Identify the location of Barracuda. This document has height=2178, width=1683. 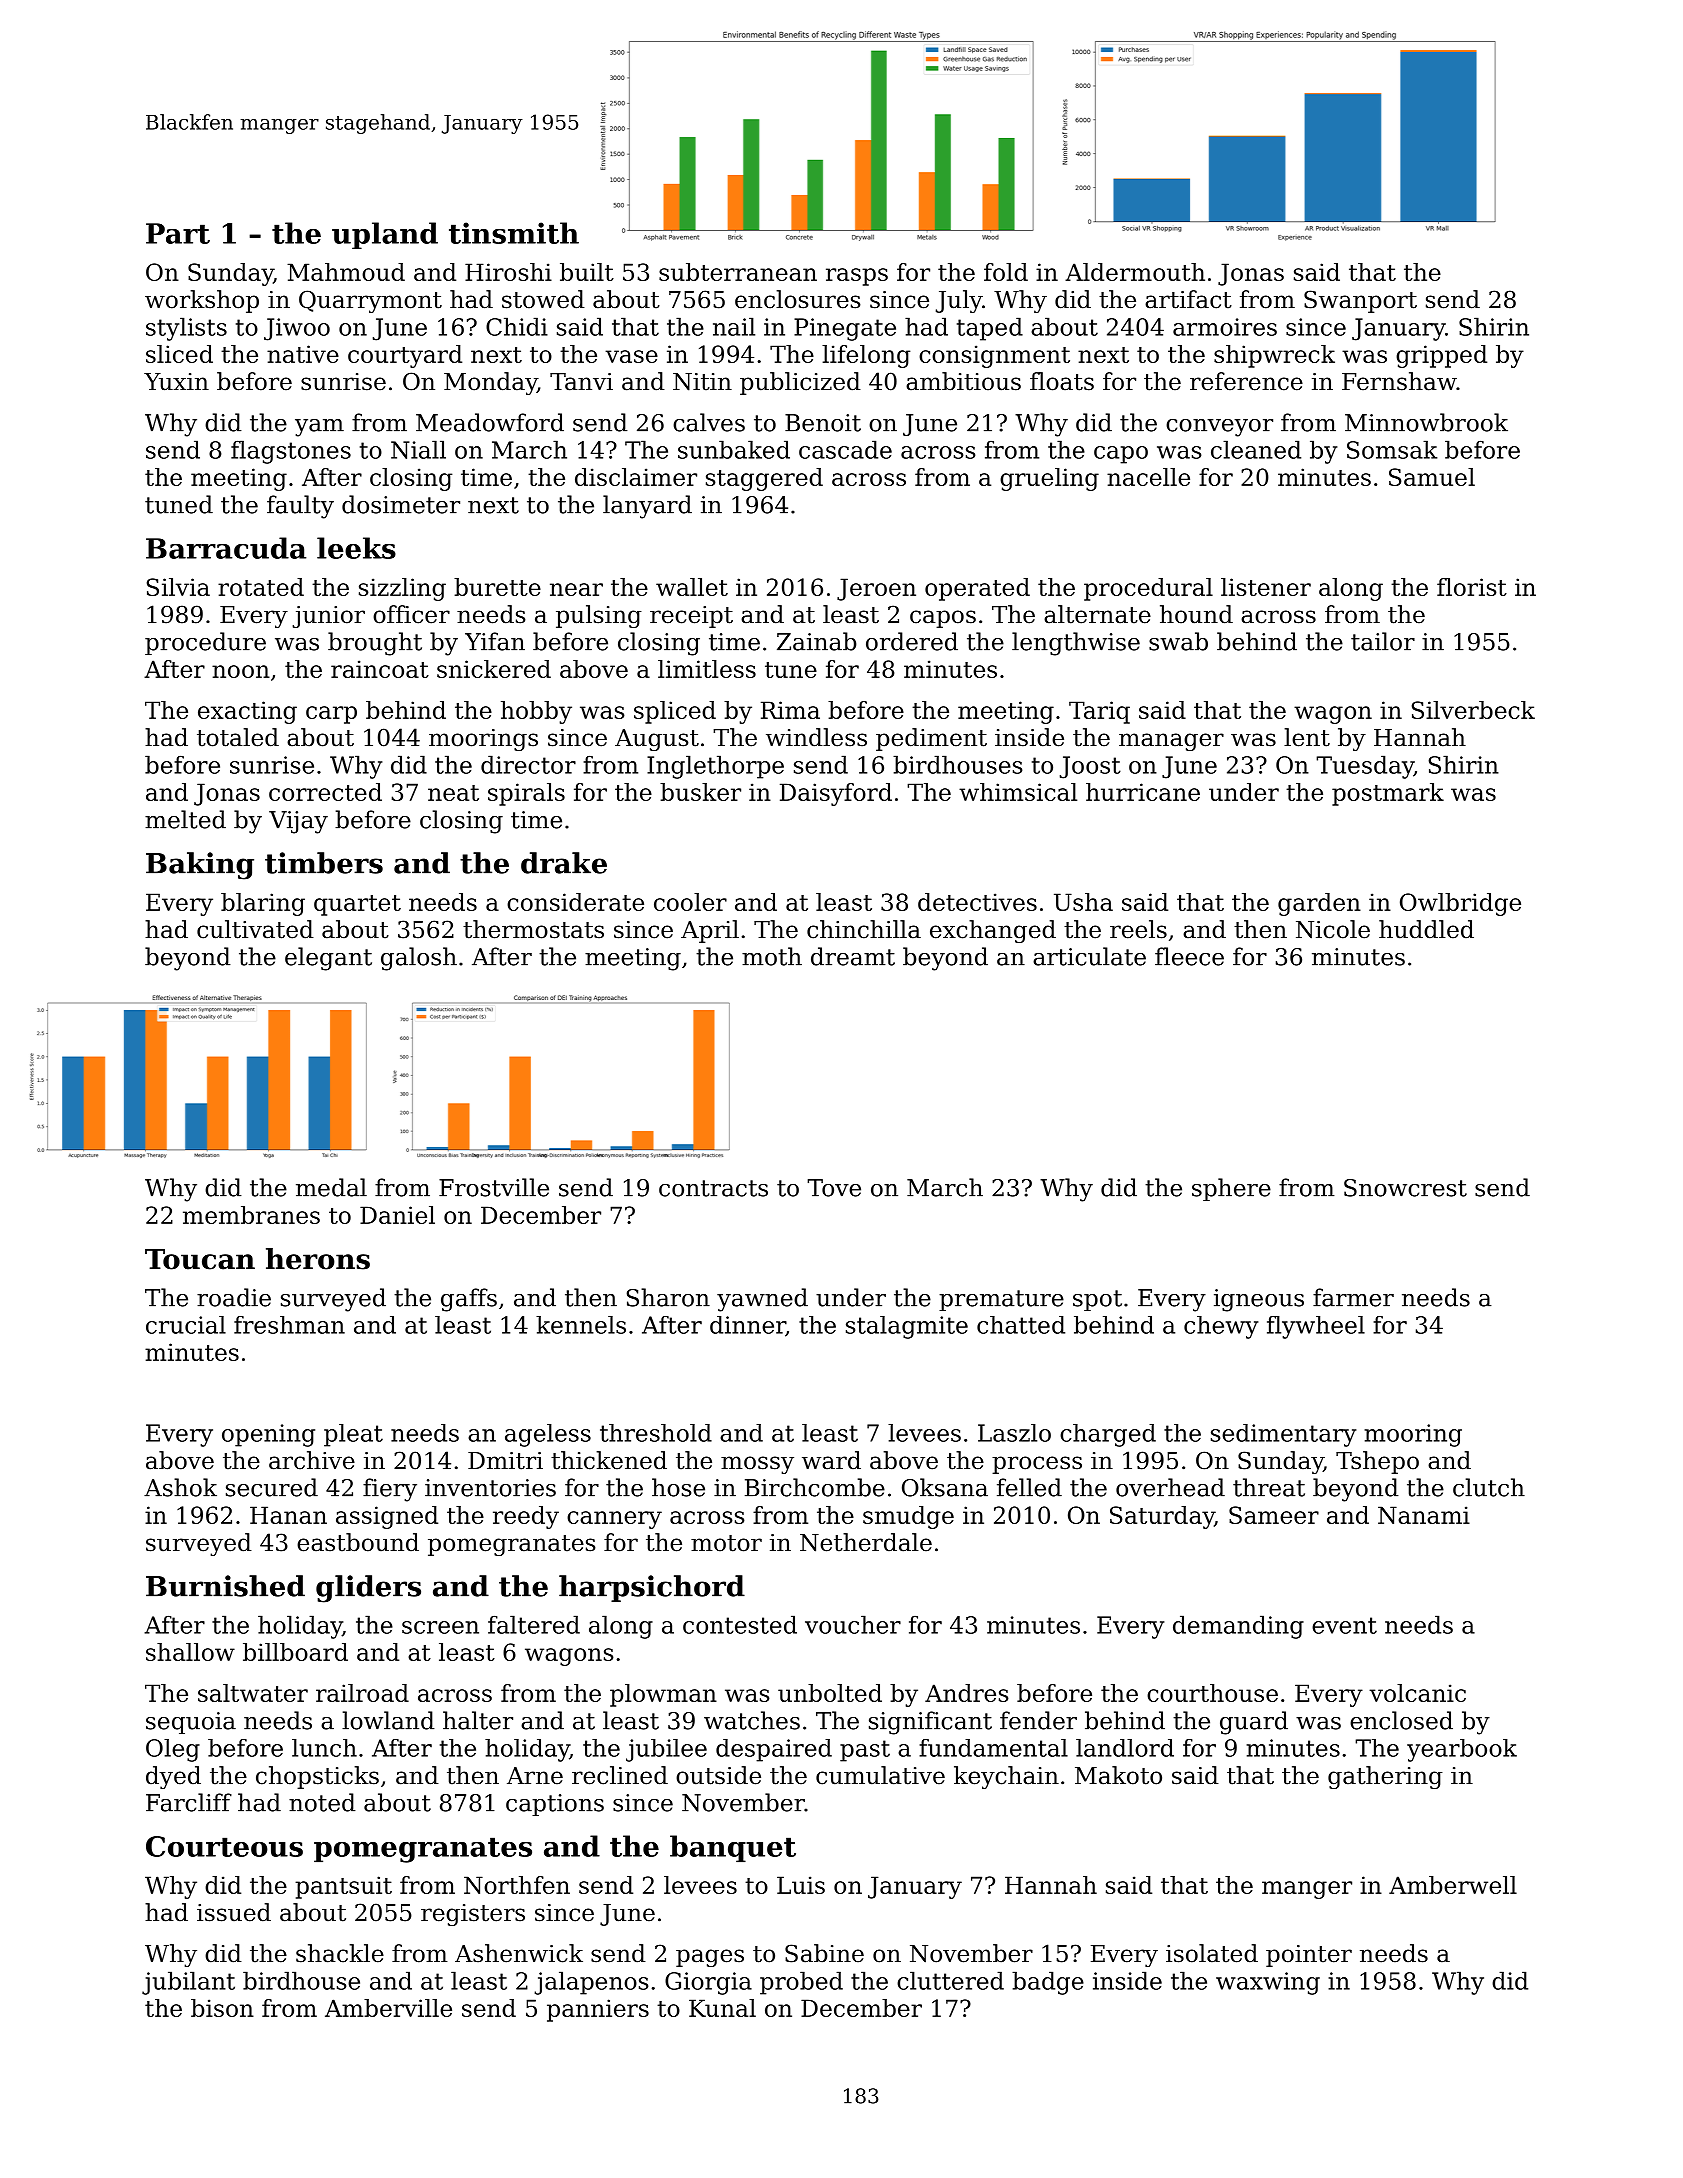
(226, 548).
